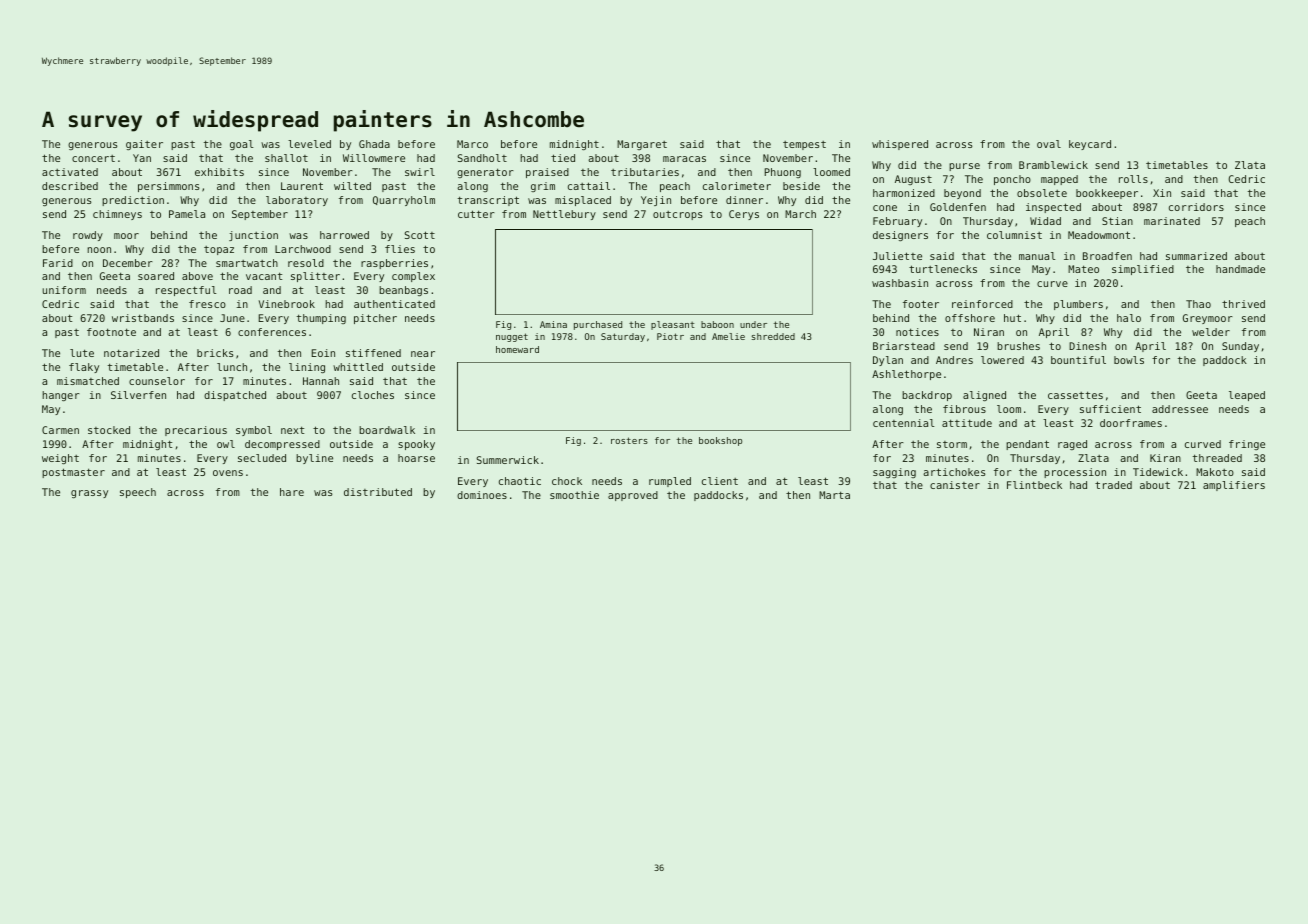 The image size is (1308, 924). Describe the element at coordinates (143, 318) in the screenshot. I see `wristbands` at that location.
